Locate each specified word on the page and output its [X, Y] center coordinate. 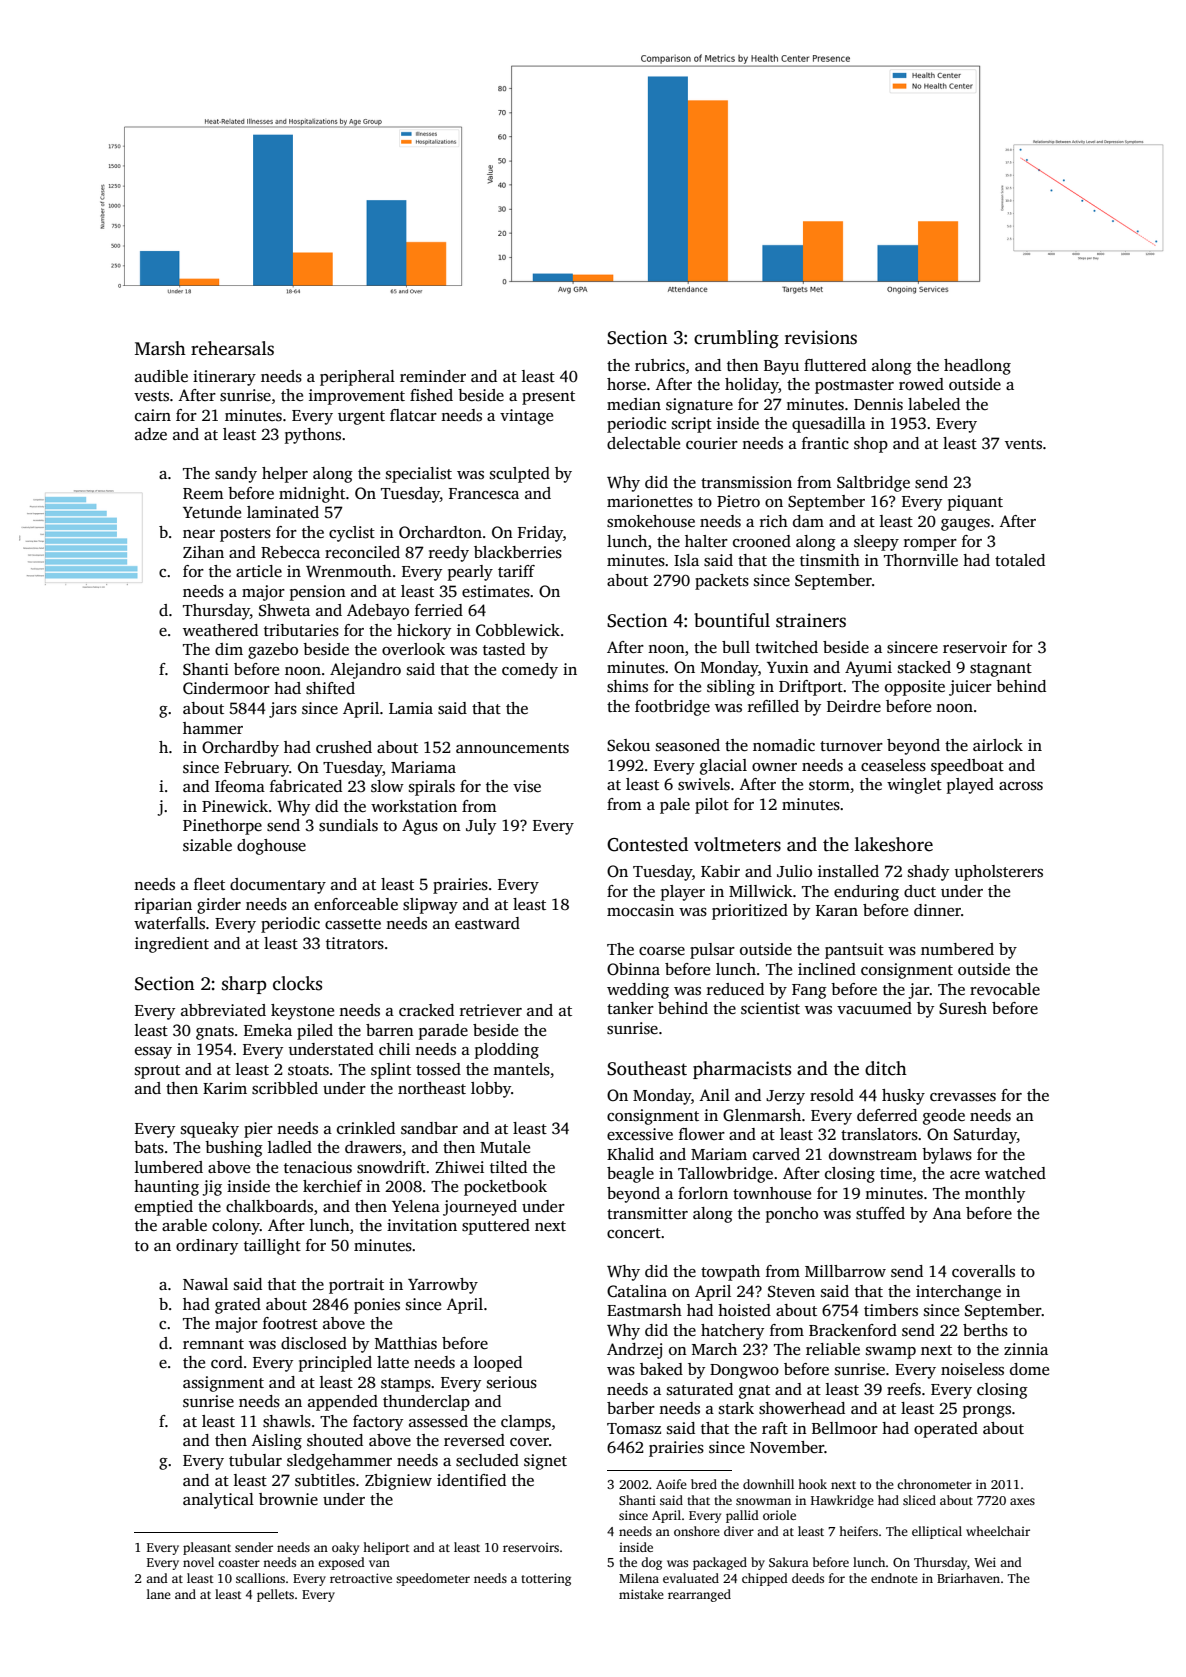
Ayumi [868, 669]
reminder [433, 376]
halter [706, 541]
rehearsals [232, 348]
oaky [345, 1548]
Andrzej [634, 1351]
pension [318, 593]
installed [848, 871]
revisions [821, 337]
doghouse [271, 847]
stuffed [880, 1213]
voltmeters [737, 844]
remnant [213, 1344]
